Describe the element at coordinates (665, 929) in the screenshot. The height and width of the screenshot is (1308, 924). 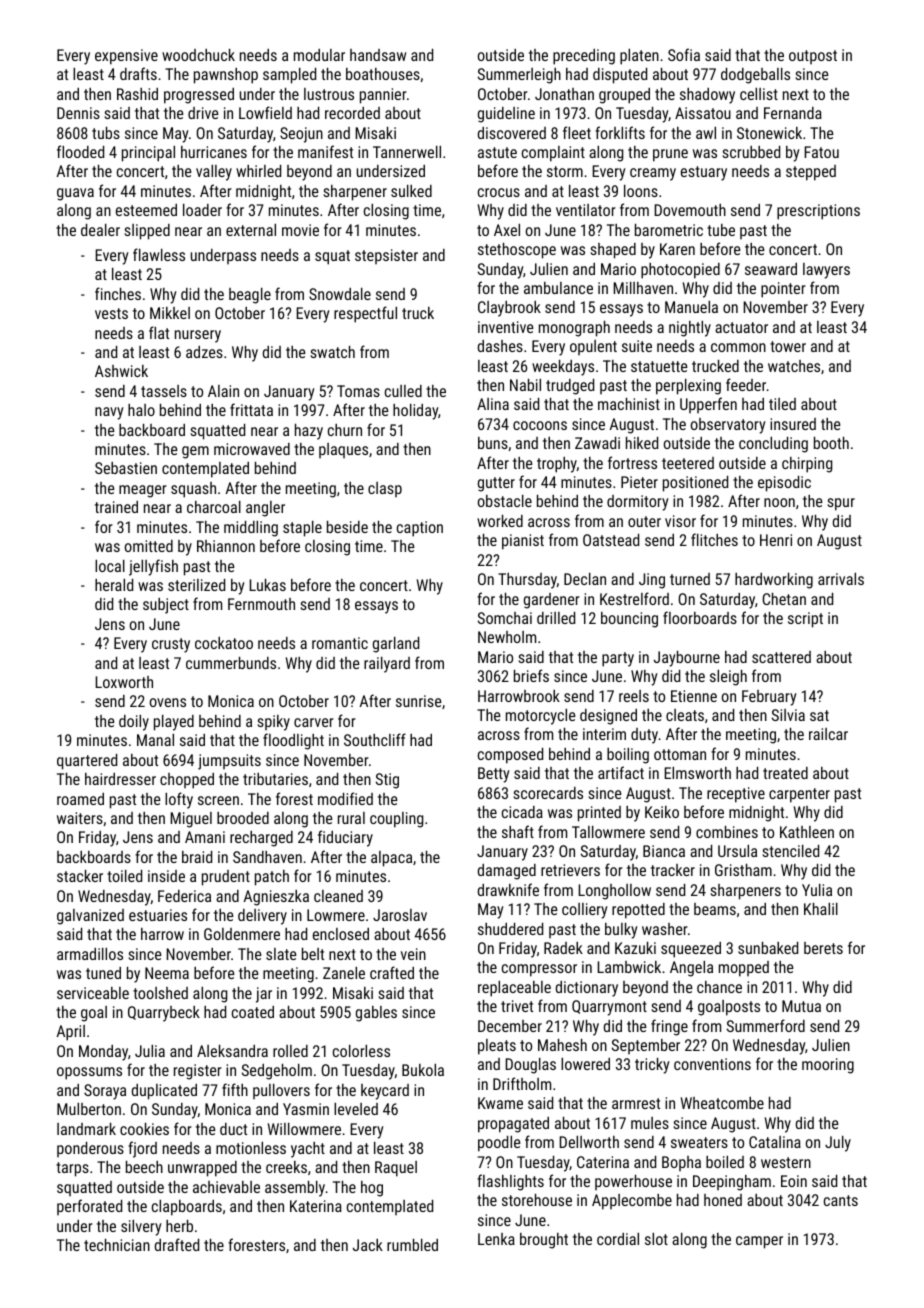
I see `washer` at that location.
